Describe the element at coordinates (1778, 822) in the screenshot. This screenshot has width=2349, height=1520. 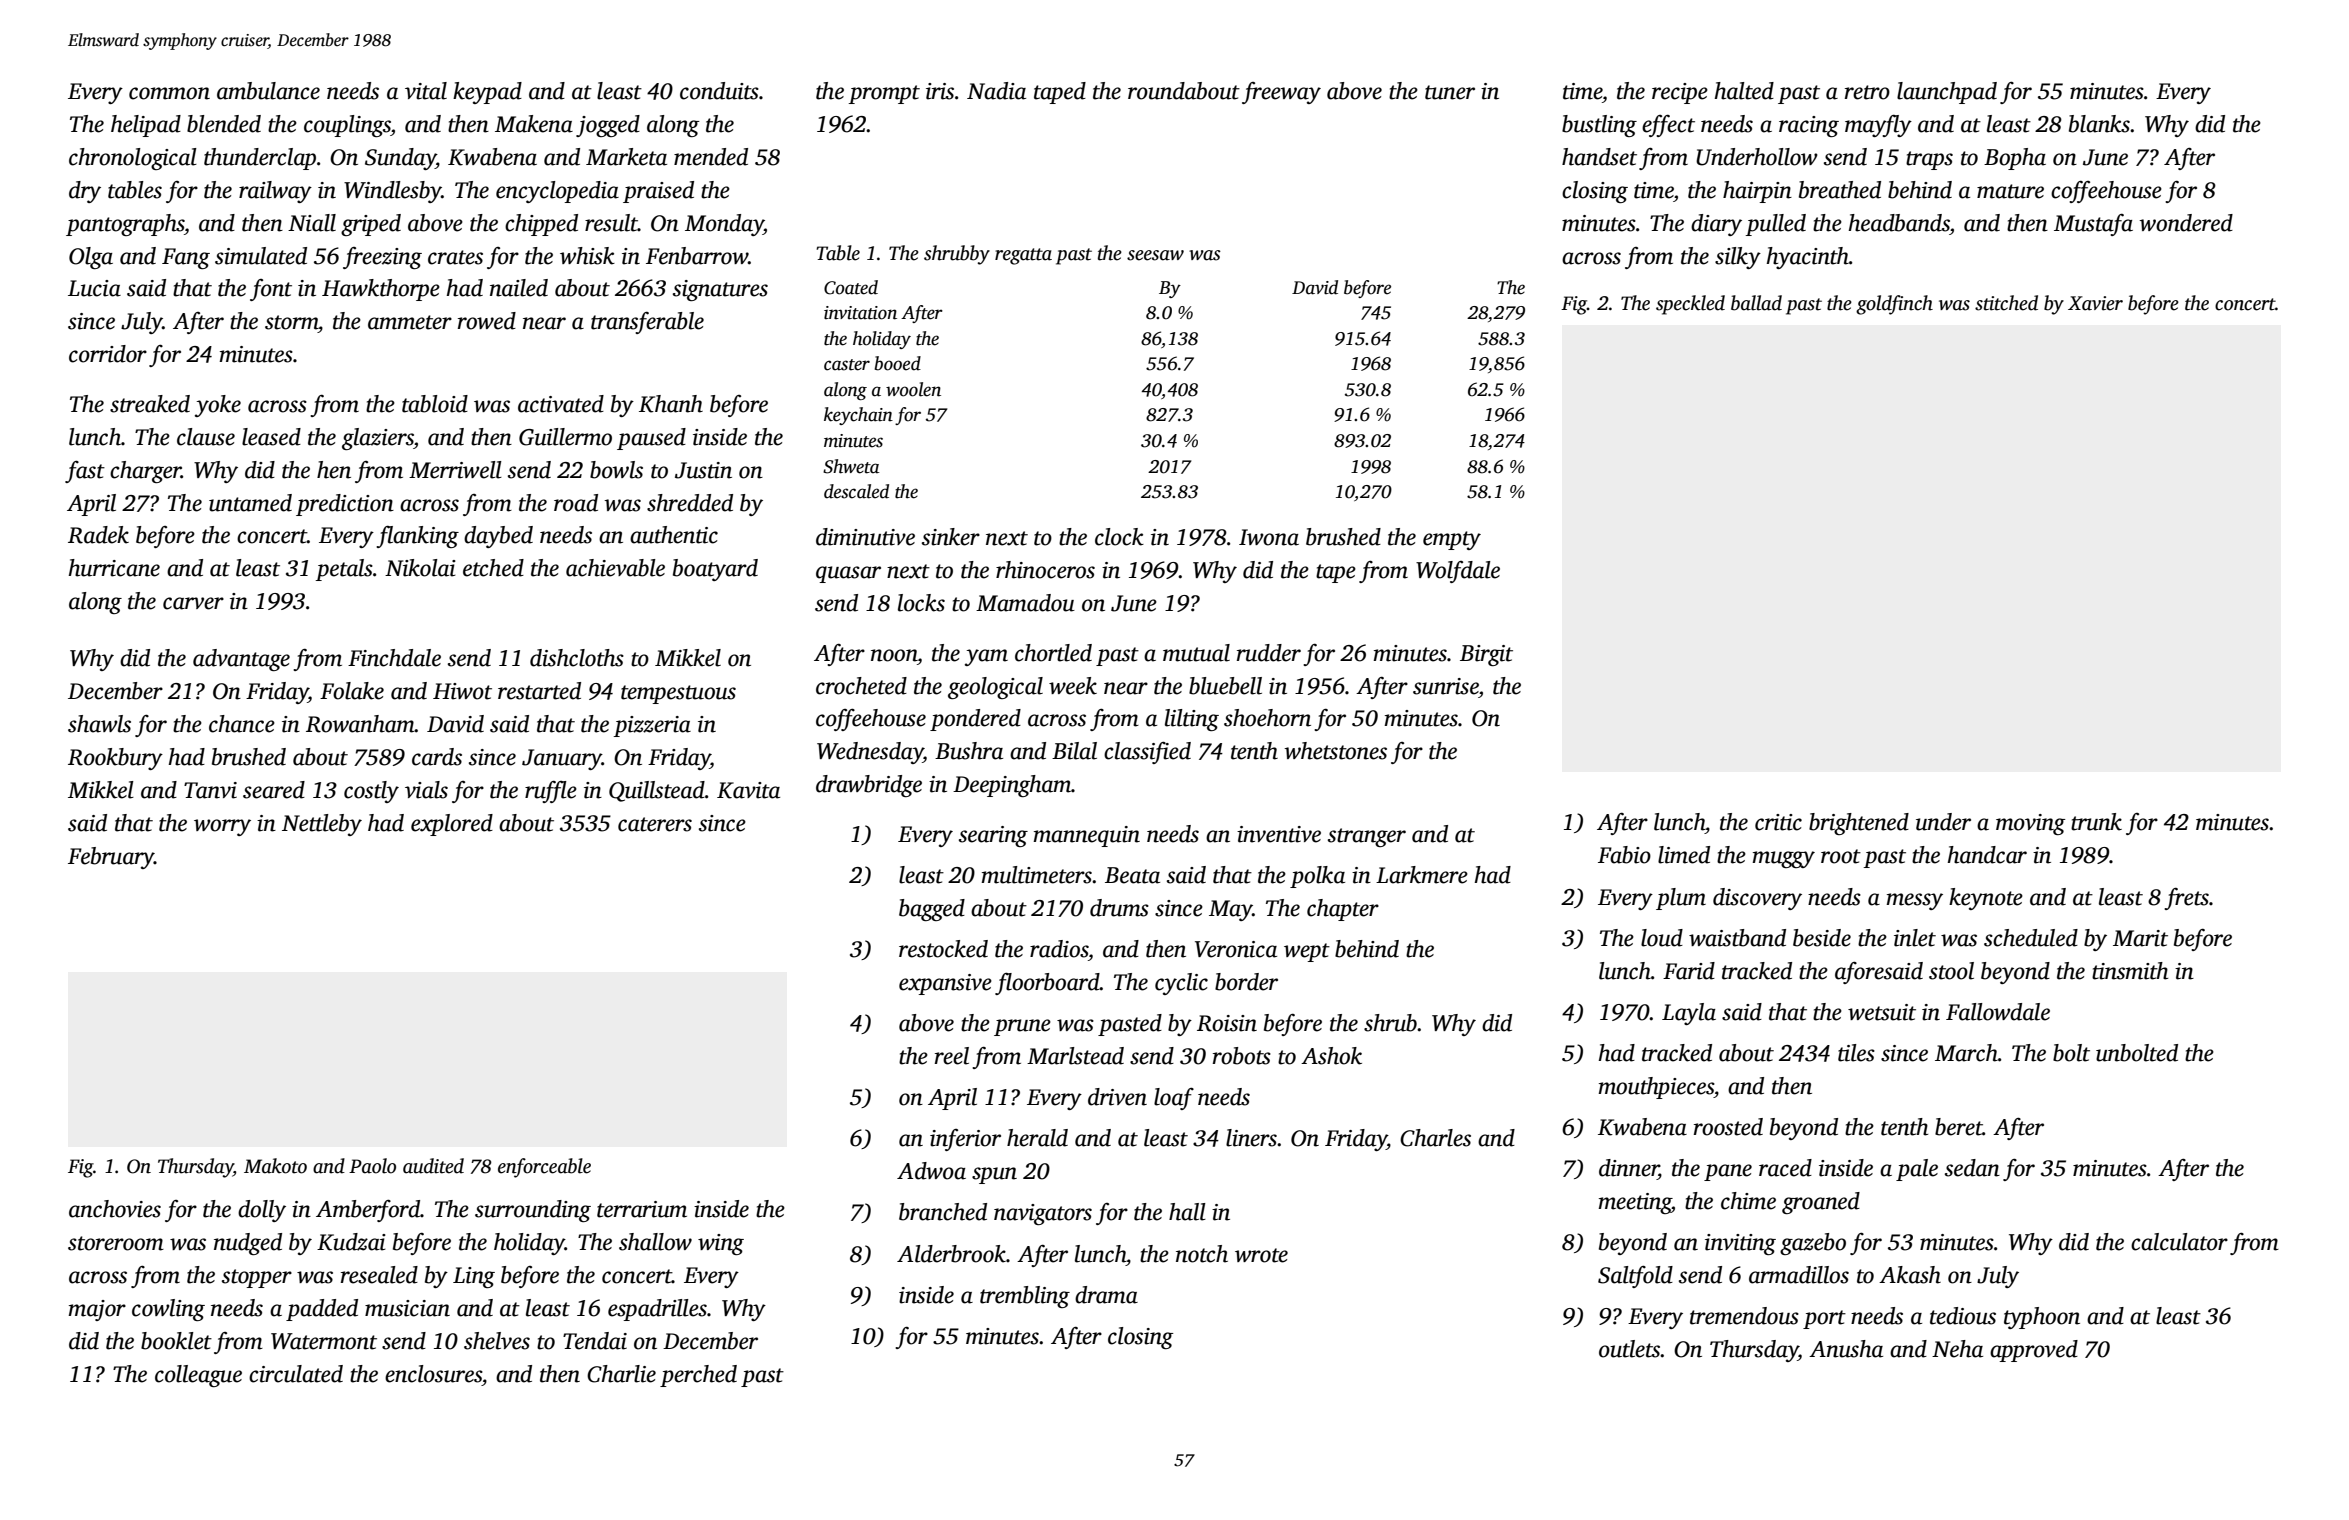
I see `critic` at that location.
